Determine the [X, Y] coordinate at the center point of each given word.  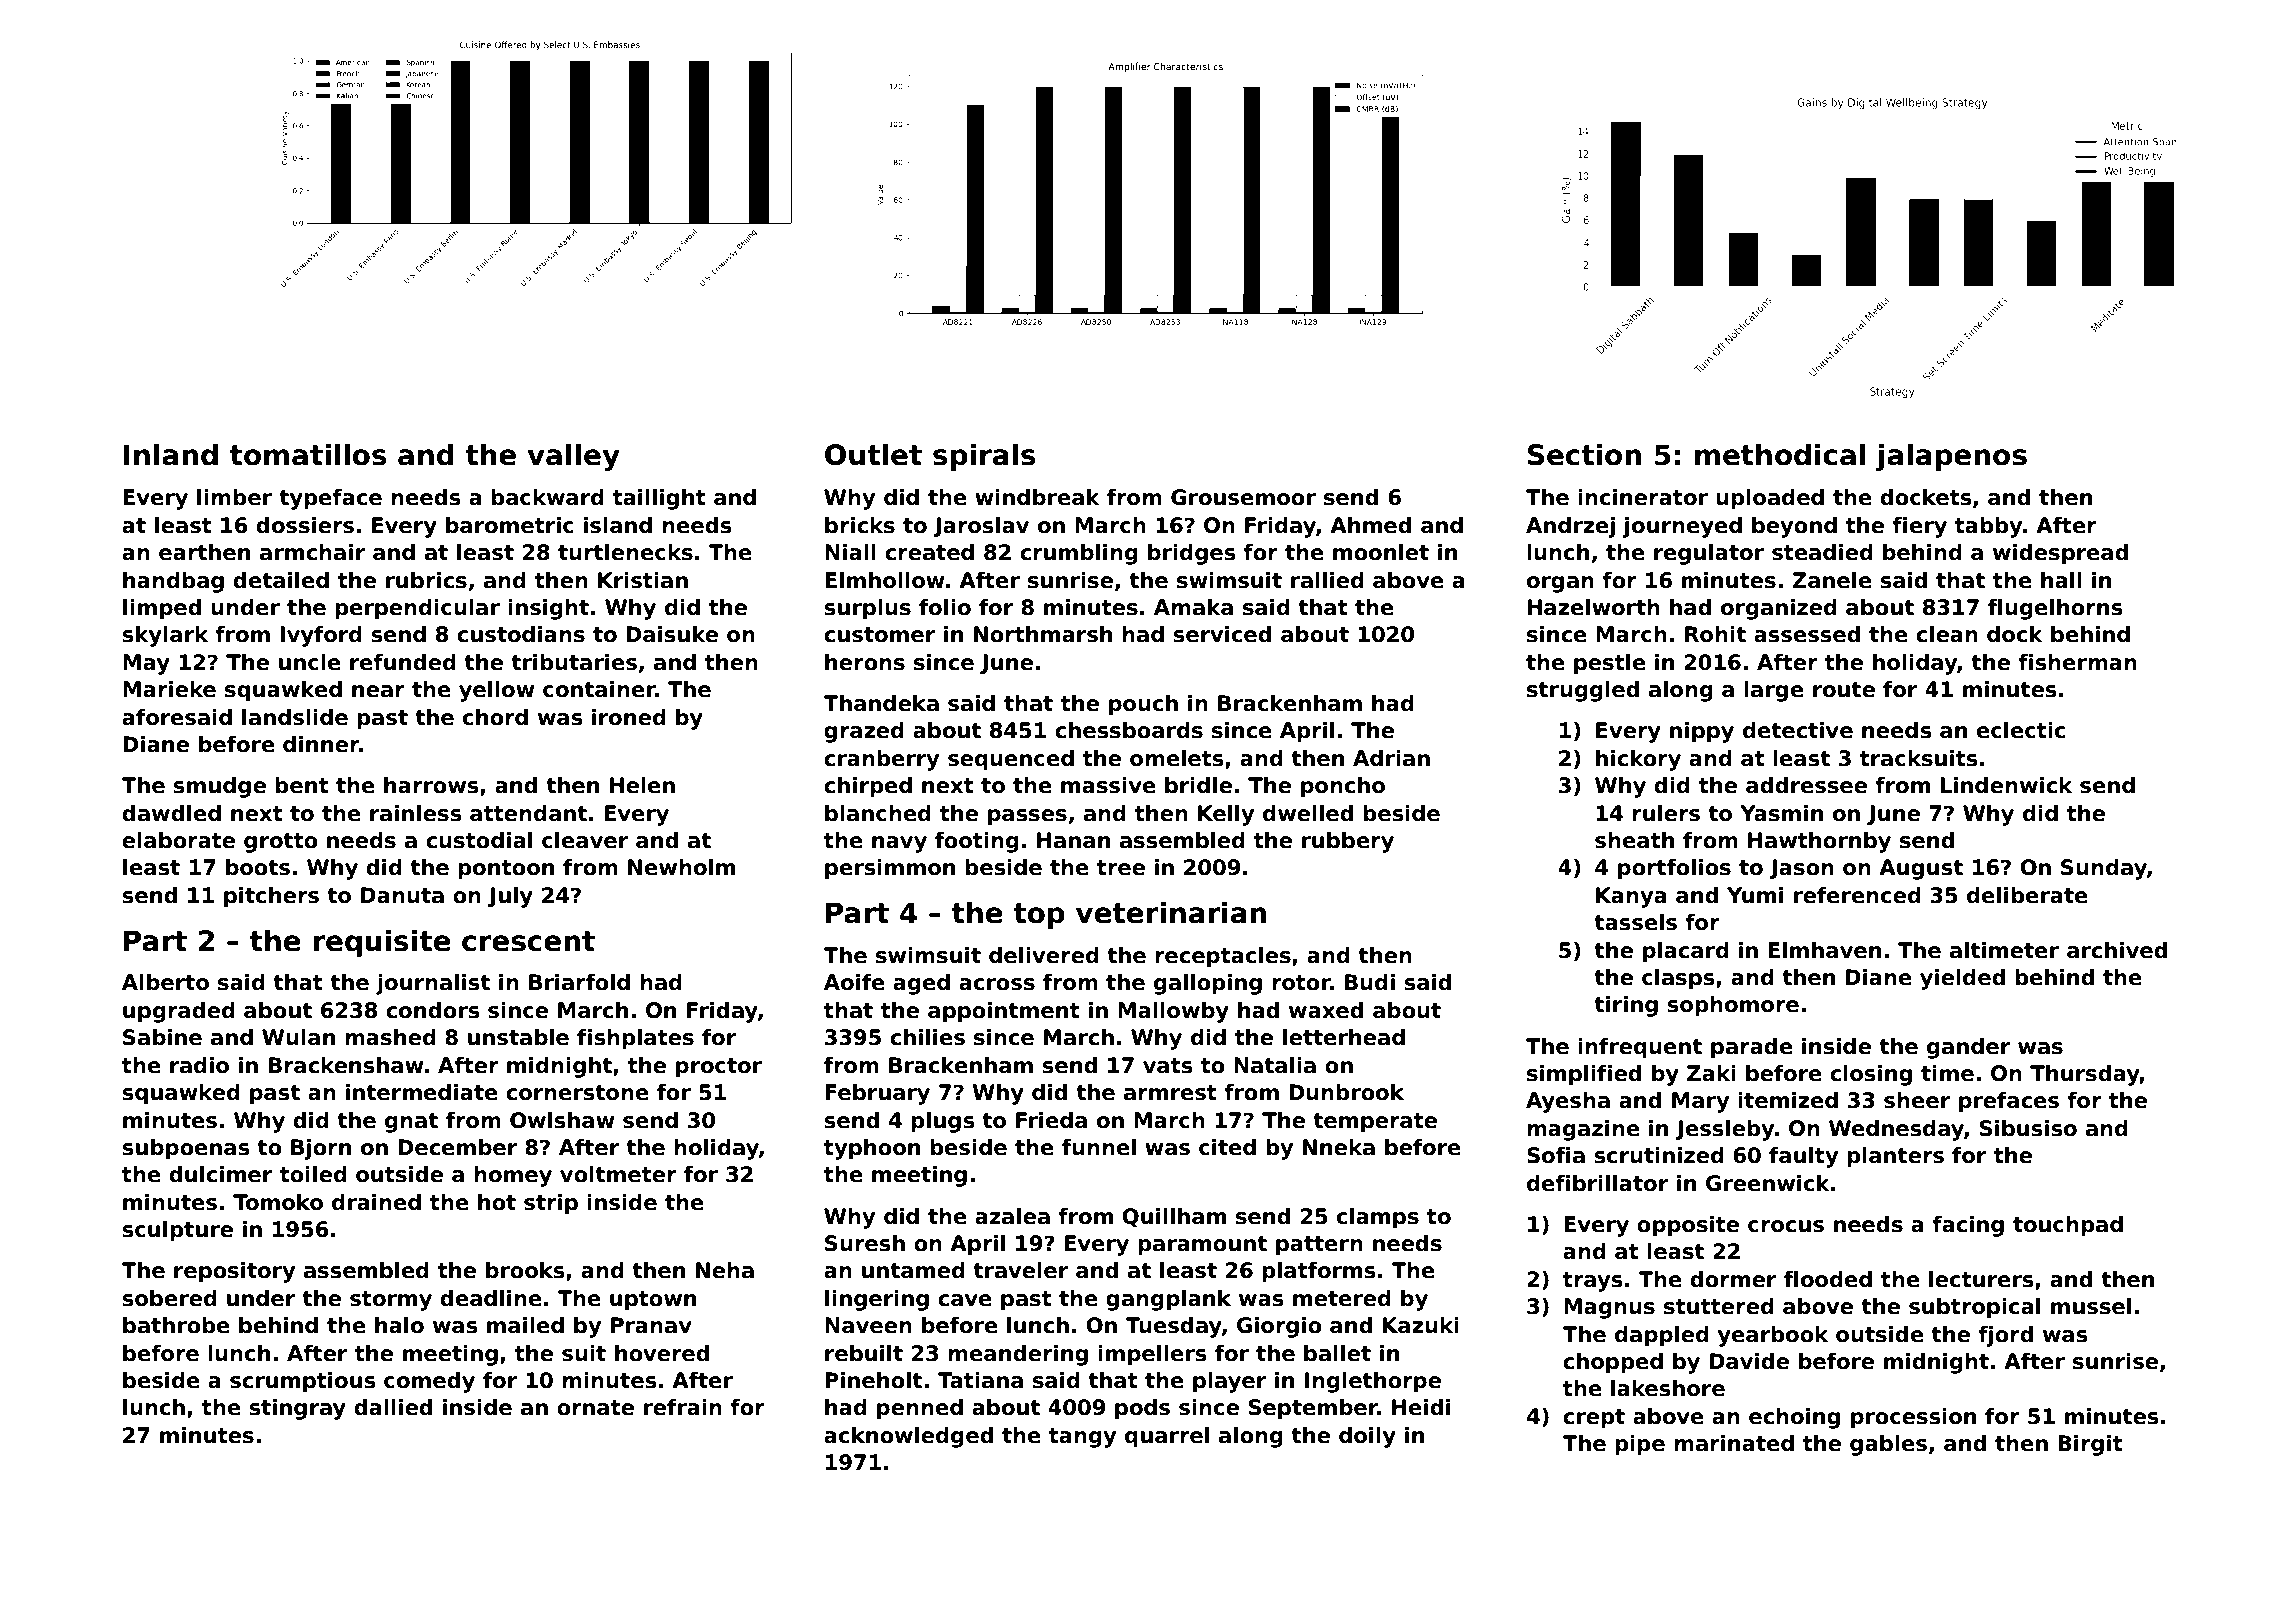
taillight [659, 499]
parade [1752, 1048]
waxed [1326, 1010]
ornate [595, 1408]
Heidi [1421, 1407]
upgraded [179, 1012]
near [378, 691]
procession [1913, 1418]
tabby [1988, 527]
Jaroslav [981, 527]
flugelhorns [2055, 609]
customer [879, 635]
